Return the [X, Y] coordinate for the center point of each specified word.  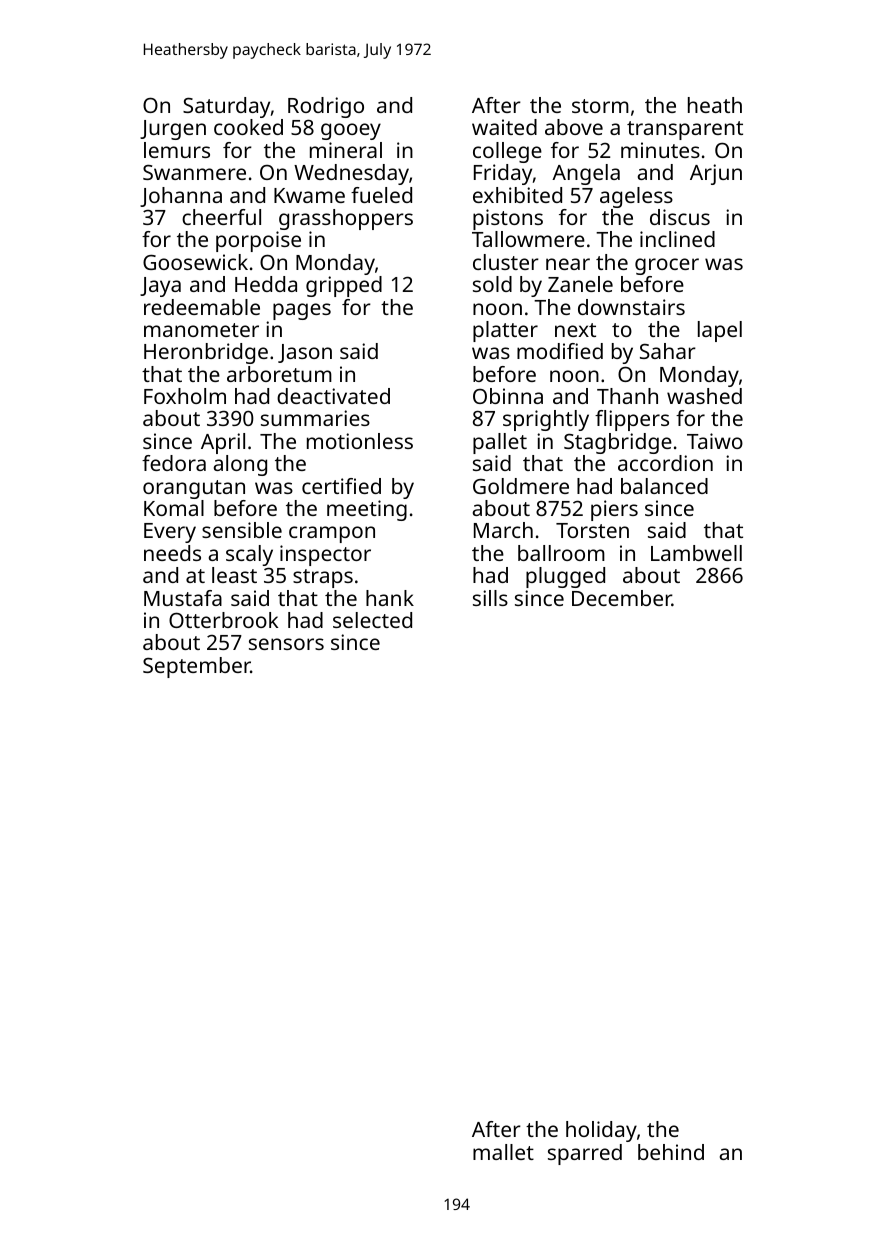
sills [490, 598]
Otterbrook [223, 620]
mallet [503, 1152]
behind [671, 1152]
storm [600, 106]
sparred [585, 1154]
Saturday [226, 107]
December [622, 598]
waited [504, 127]
